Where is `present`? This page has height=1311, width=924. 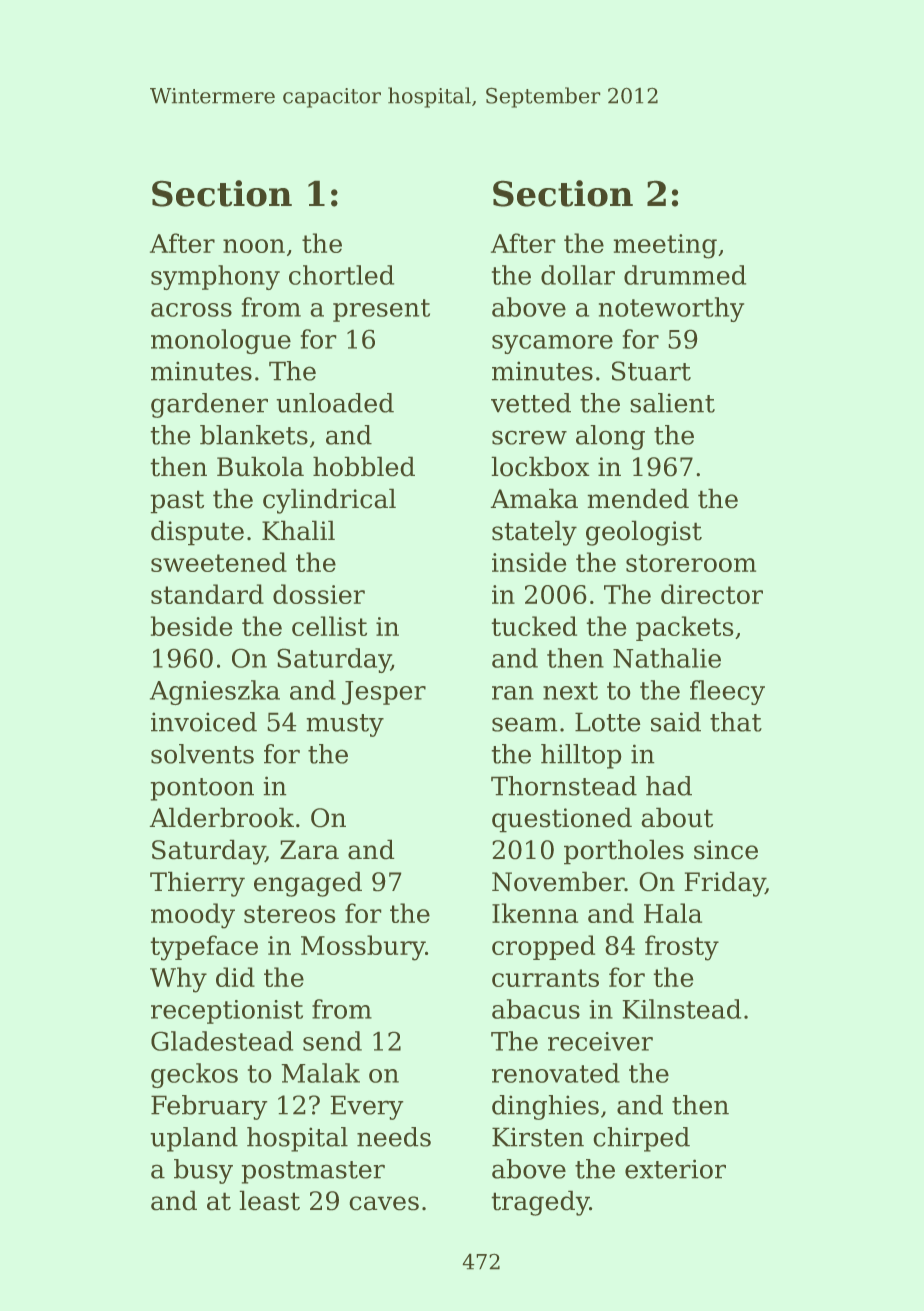 present is located at coordinates (381, 310).
